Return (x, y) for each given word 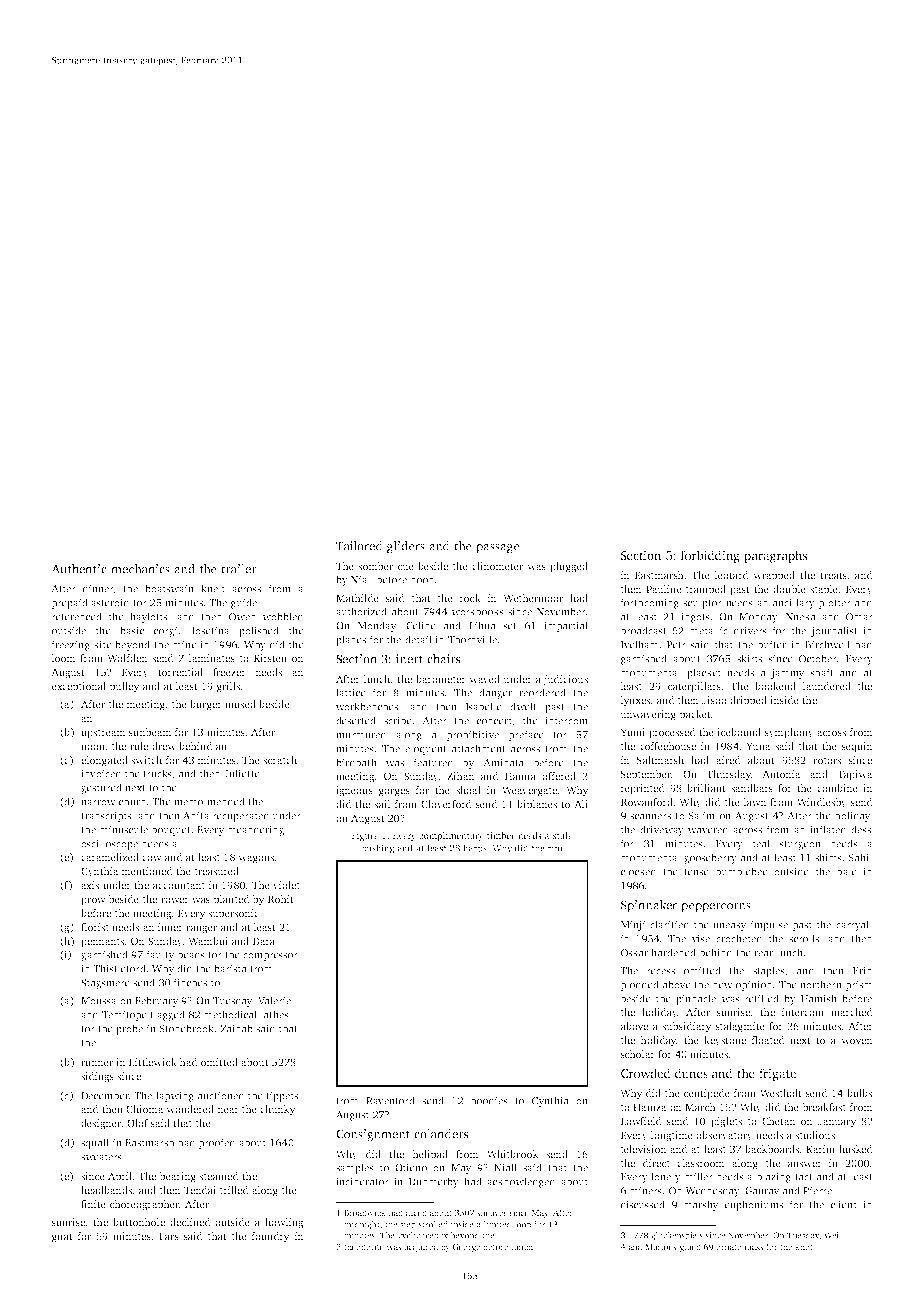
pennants (102, 943)
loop (522, 1225)
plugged (569, 567)
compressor (270, 957)
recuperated (241, 816)
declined (190, 1222)
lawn (755, 802)
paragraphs (775, 556)
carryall (854, 925)
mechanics (140, 569)
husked (856, 1149)
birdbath (356, 762)
